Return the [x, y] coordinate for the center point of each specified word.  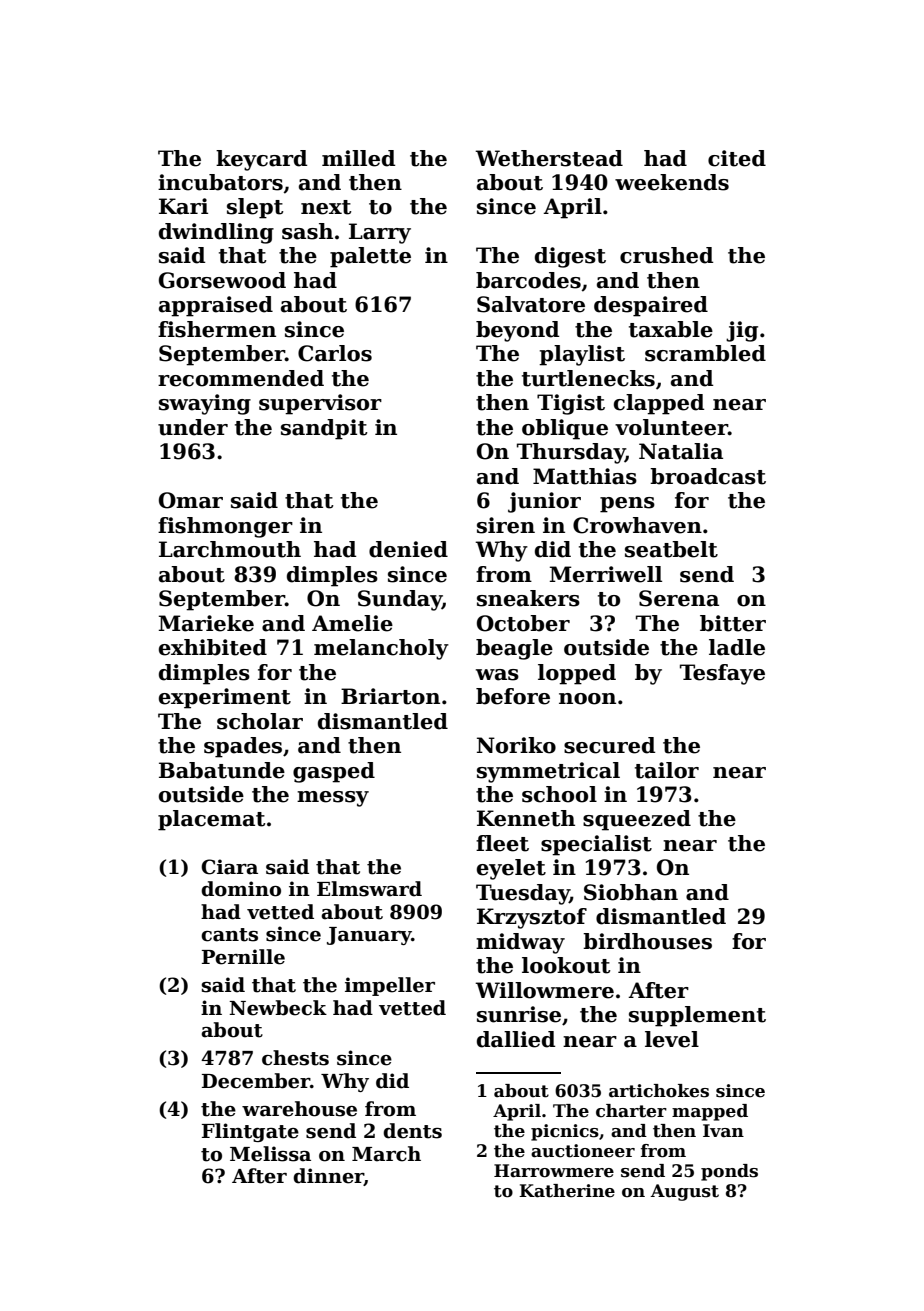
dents [412, 1131]
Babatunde [222, 770]
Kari [183, 206]
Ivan [723, 1131]
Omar [191, 500]
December [256, 1081]
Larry [380, 233]
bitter [733, 623]
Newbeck [278, 1008]
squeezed [637, 820]
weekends [672, 182]
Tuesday [523, 894]
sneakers [528, 598]
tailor [667, 770]
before [513, 696]
